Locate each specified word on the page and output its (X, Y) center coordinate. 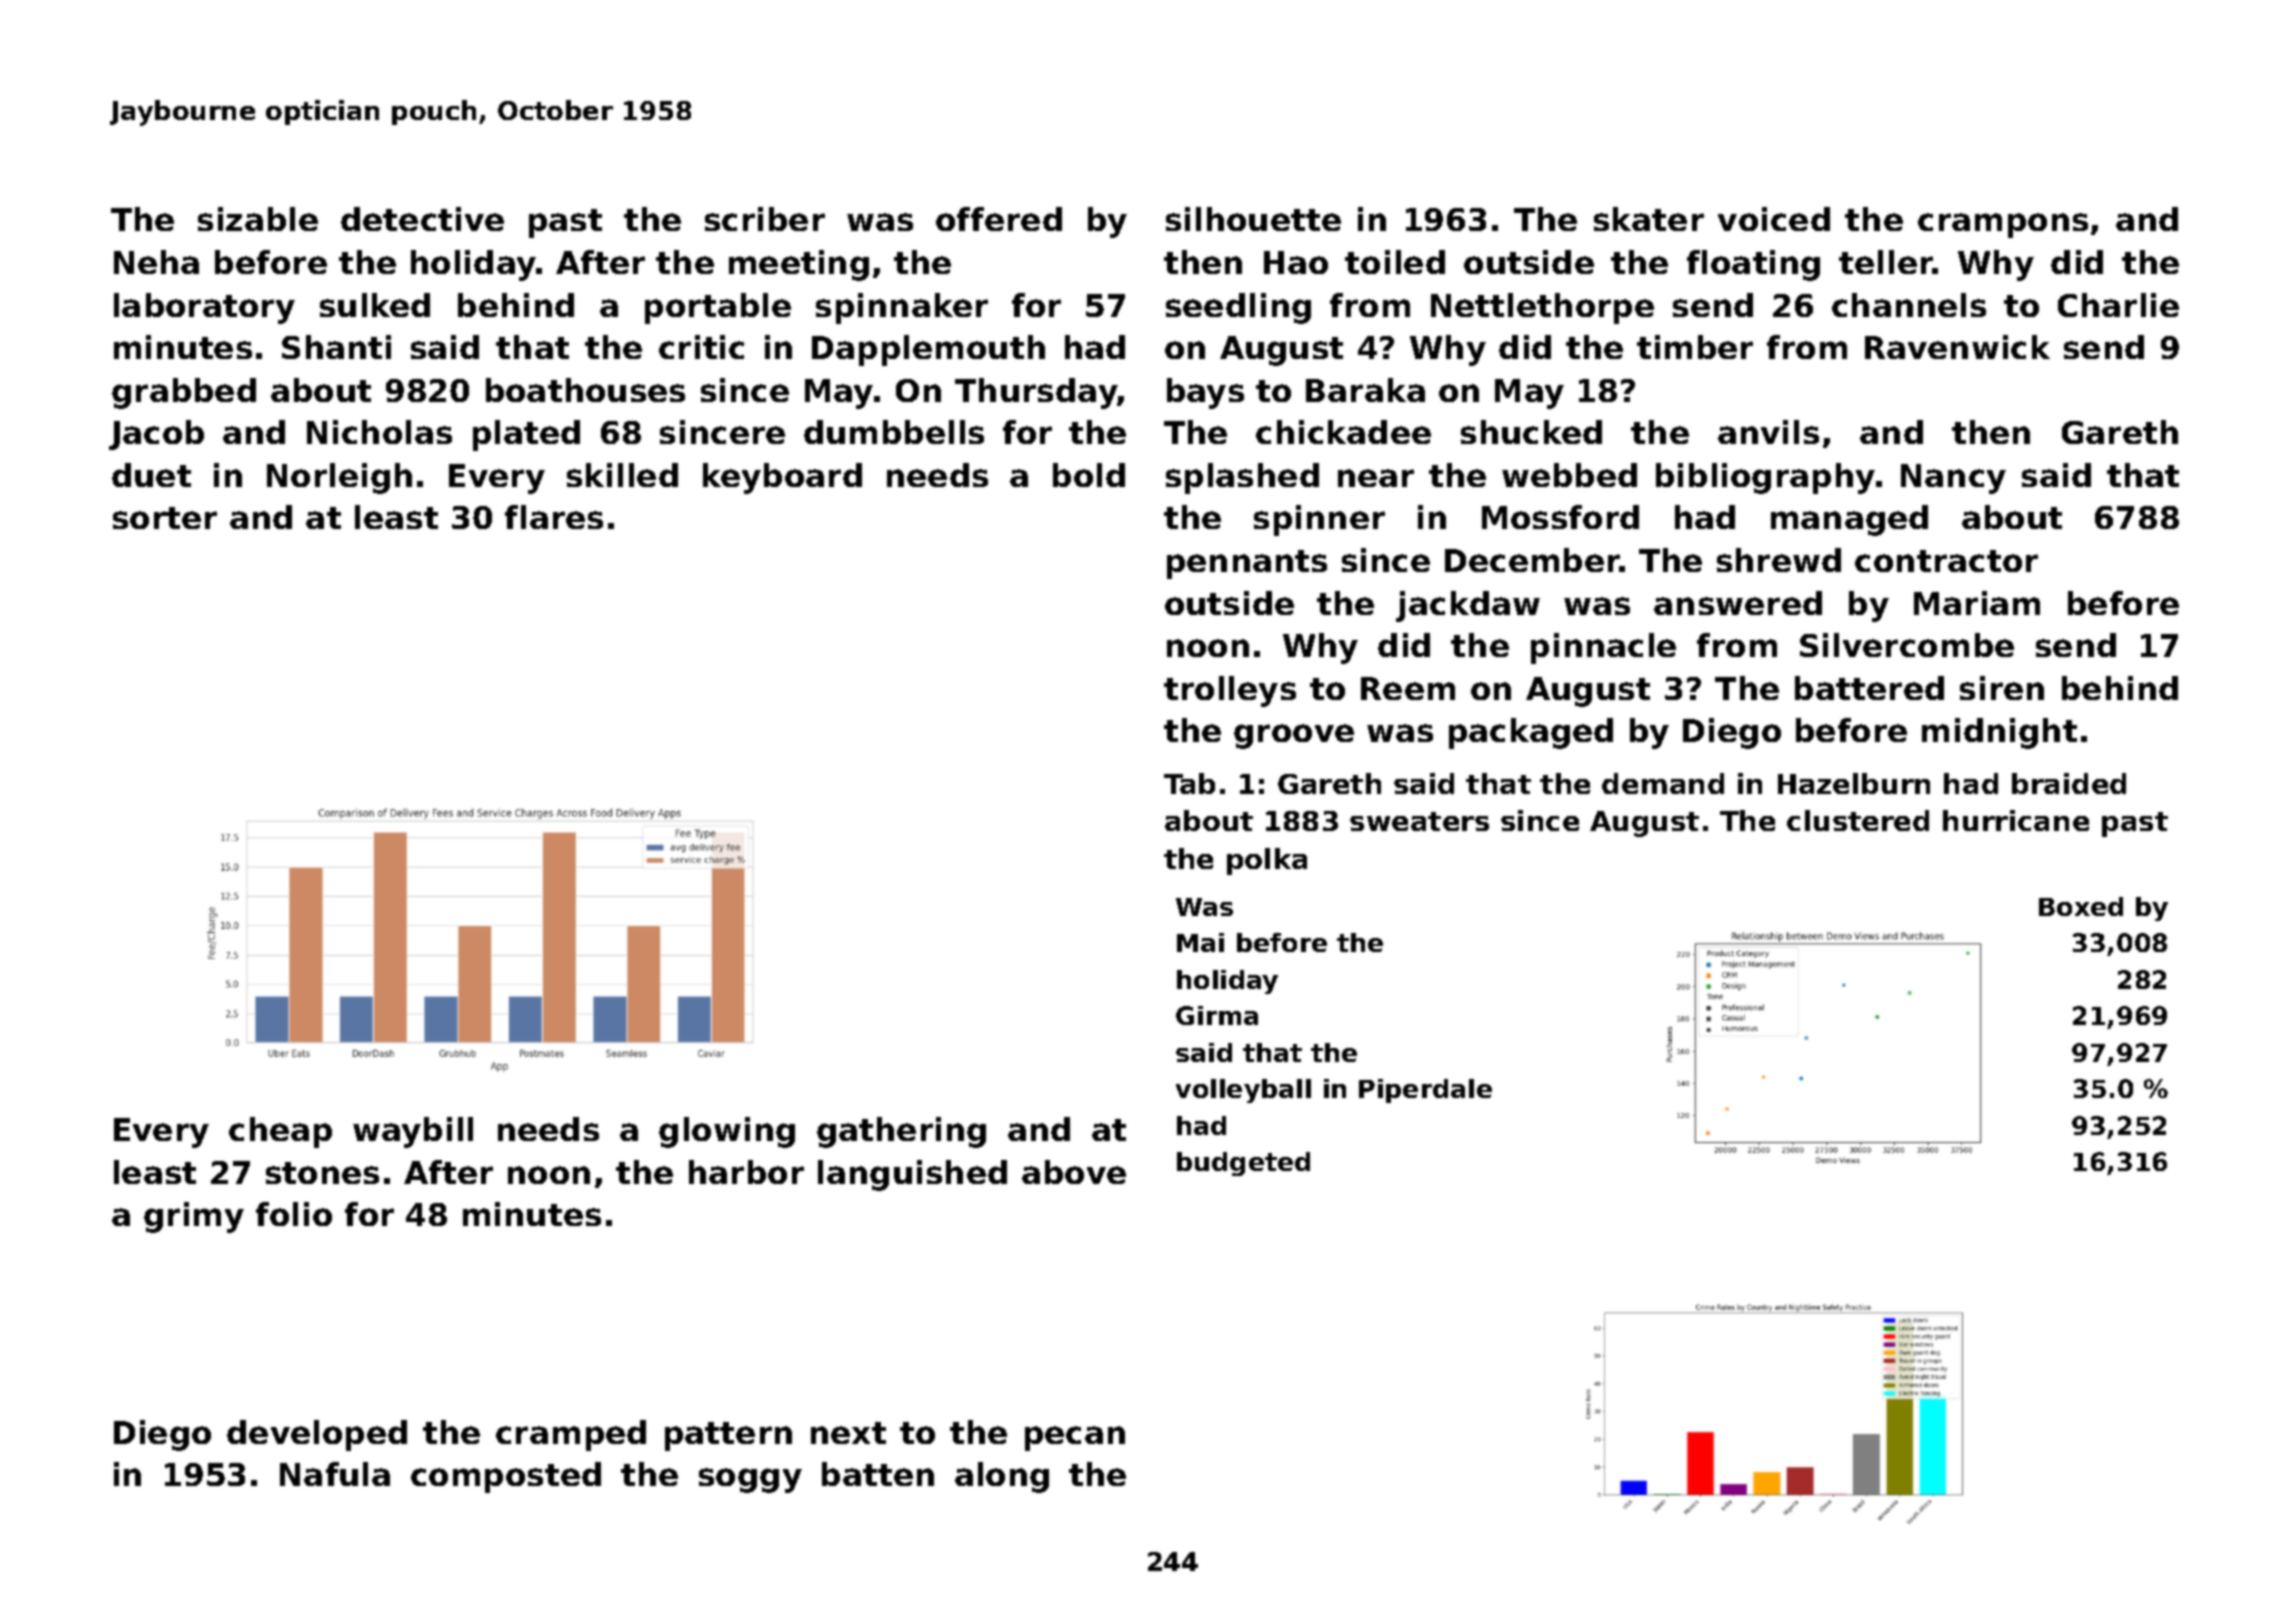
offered (999, 219)
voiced (1774, 219)
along (1002, 1477)
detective (422, 219)
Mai (1200, 942)
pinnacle (1603, 648)
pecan (1075, 1438)
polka (1267, 861)
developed (317, 1435)
